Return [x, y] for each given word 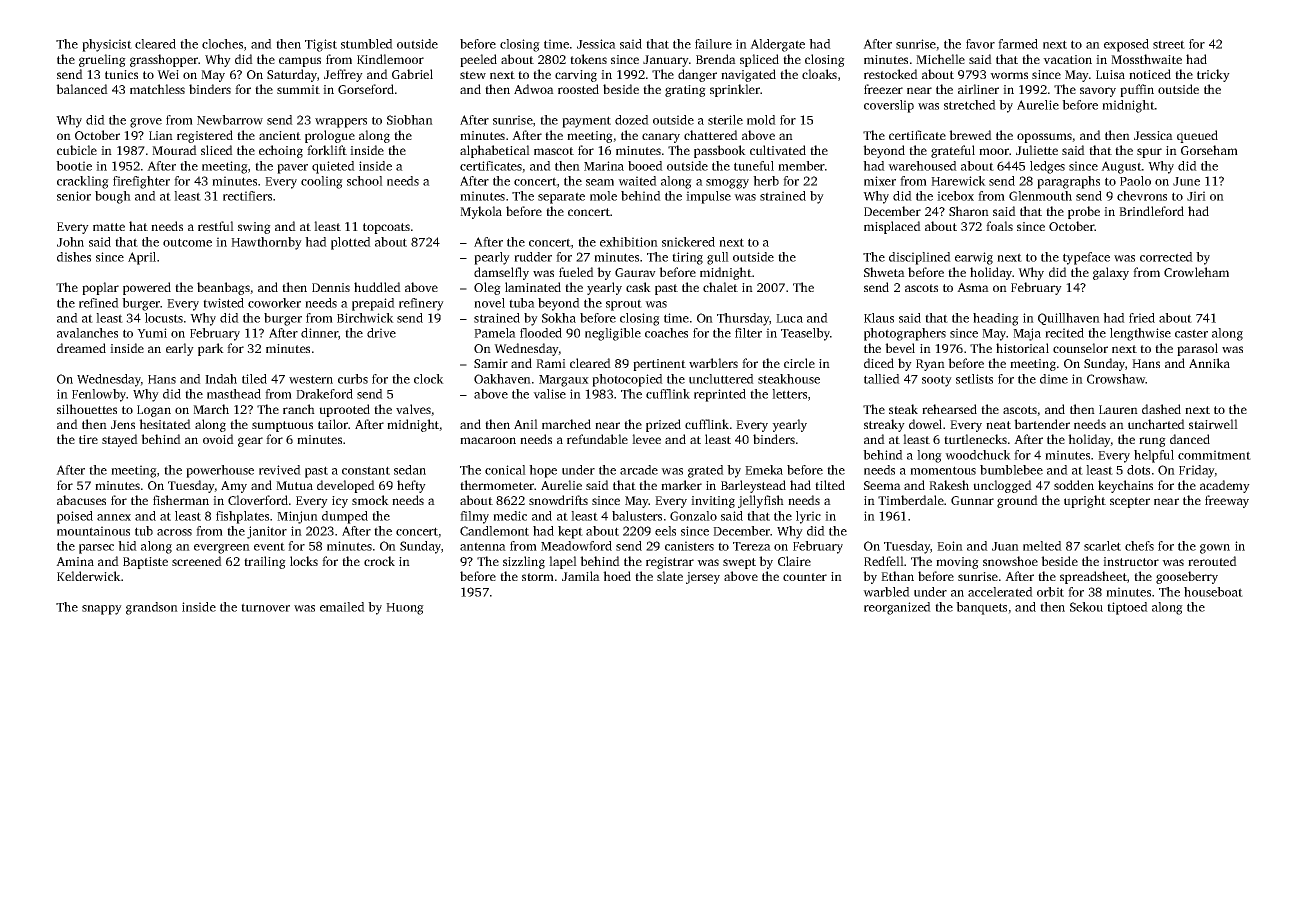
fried [1142, 318]
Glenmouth [1040, 196]
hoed [617, 576]
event [269, 546]
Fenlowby [99, 395]
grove [146, 123]
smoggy [727, 184]
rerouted [1212, 561]
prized [663, 425]
